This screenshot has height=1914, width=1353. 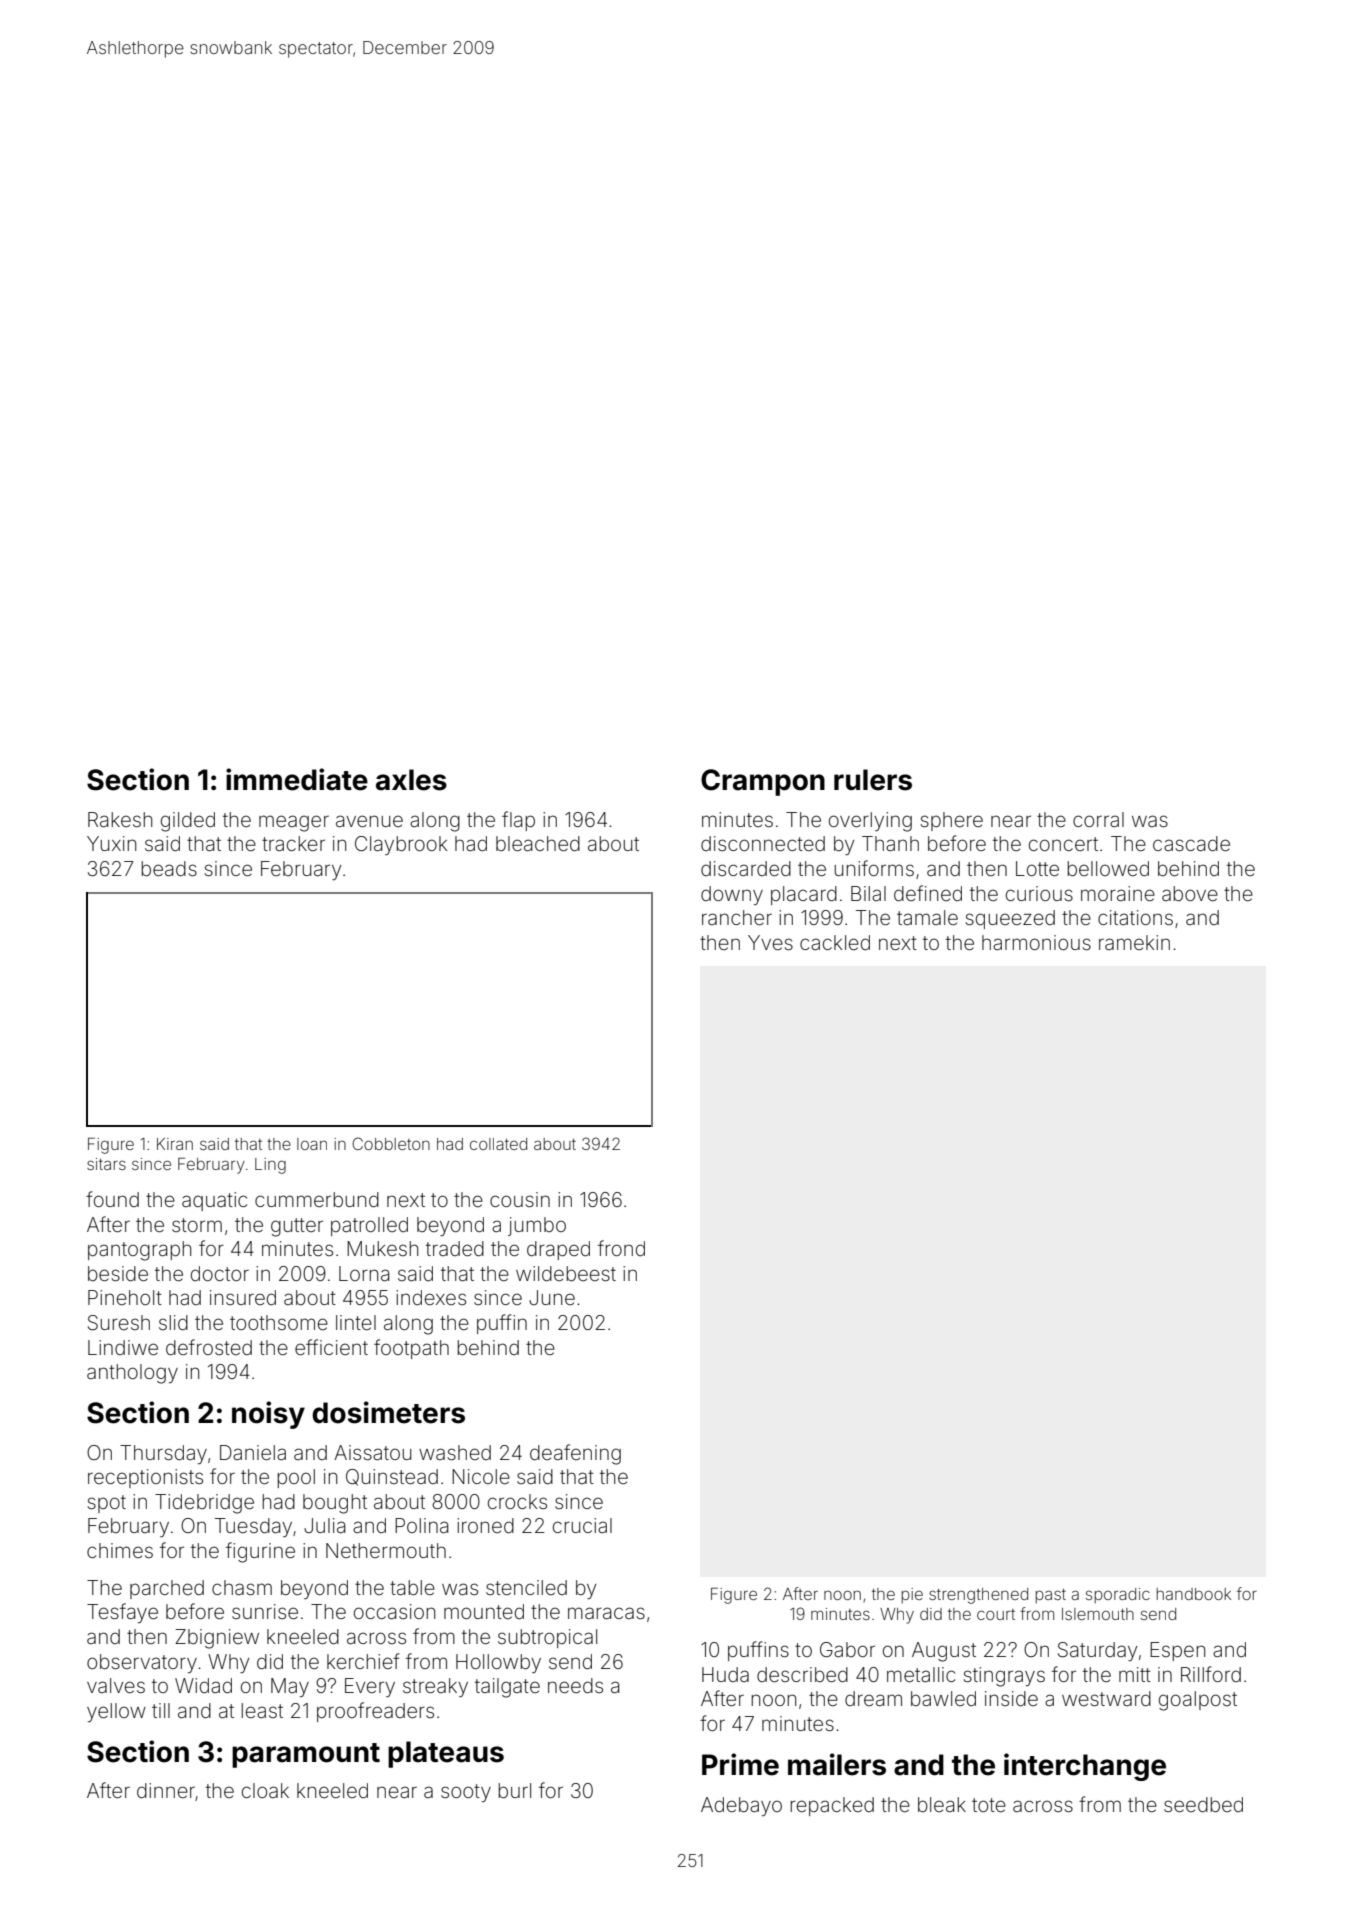 What do you see at coordinates (740, 1764) in the screenshot?
I see `Prime` at bounding box center [740, 1764].
